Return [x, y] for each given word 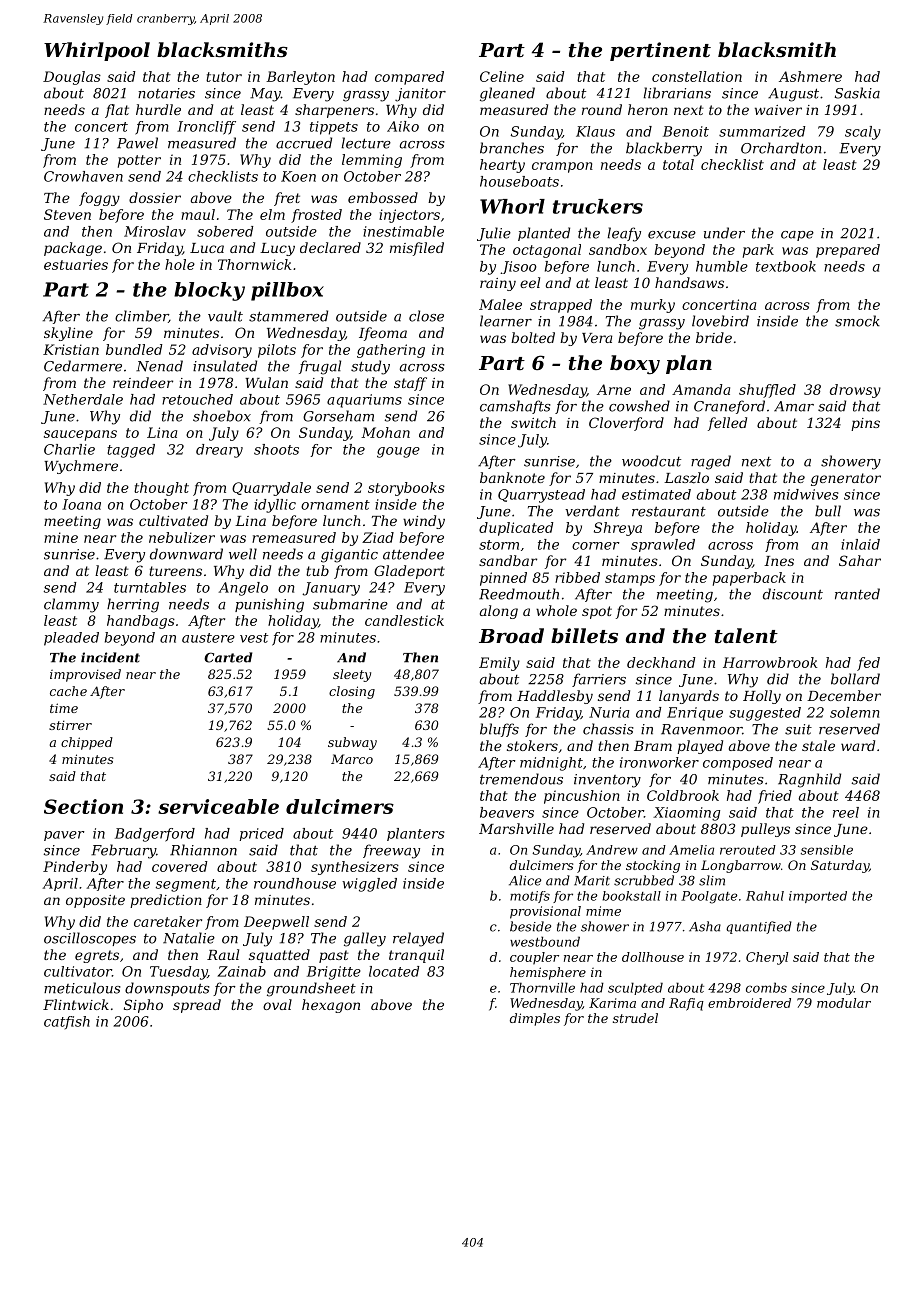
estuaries [76, 264]
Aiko [403, 126]
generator [846, 479]
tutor [224, 77]
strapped [561, 306]
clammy [71, 605]
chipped [87, 743]
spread [197, 1006]
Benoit [686, 131]
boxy [635, 365]
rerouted [748, 850]
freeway [391, 851]
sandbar [508, 560]
